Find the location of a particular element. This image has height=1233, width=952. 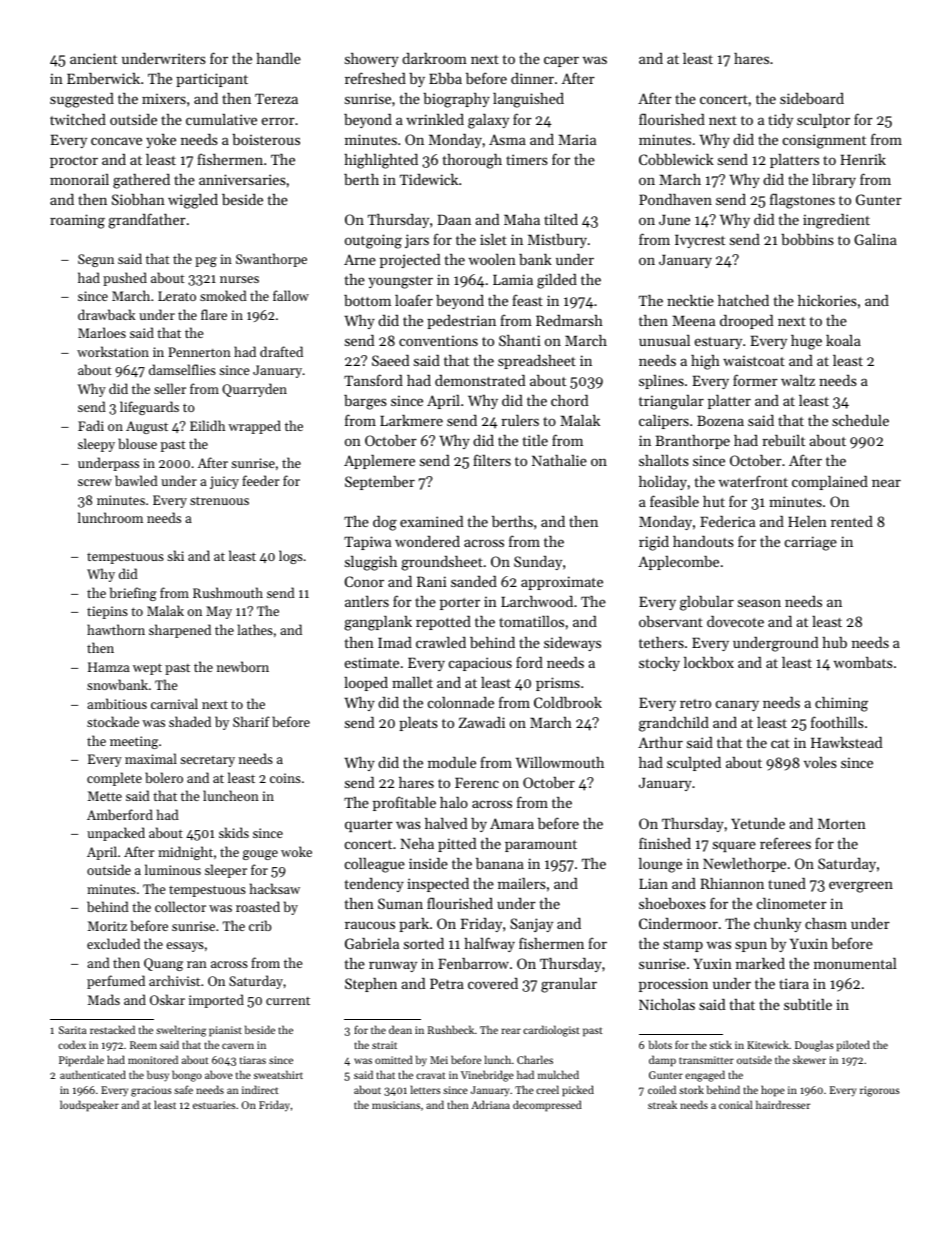

wombats is located at coordinates (863, 662).
